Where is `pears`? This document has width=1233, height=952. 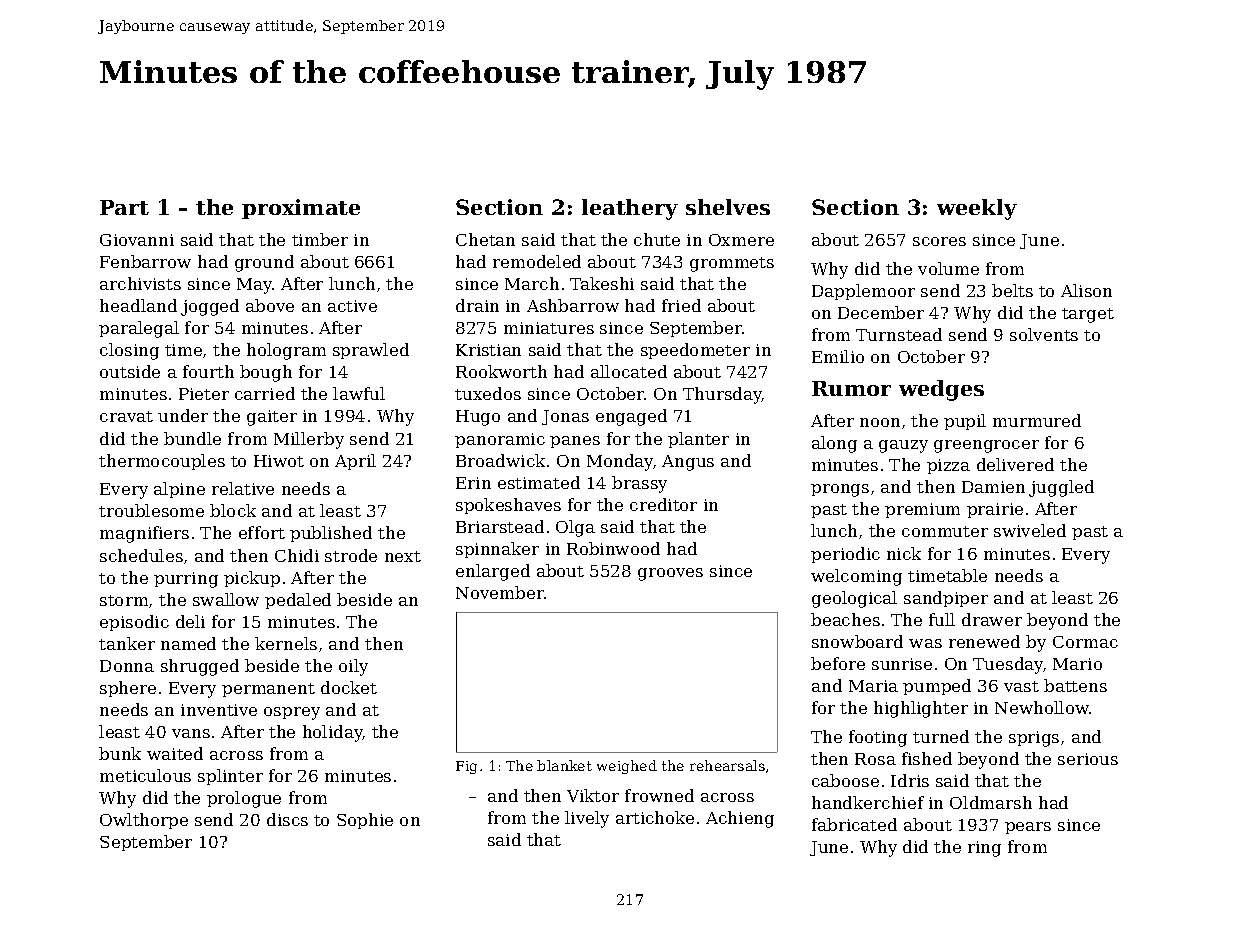 pears is located at coordinates (1028, 828).
